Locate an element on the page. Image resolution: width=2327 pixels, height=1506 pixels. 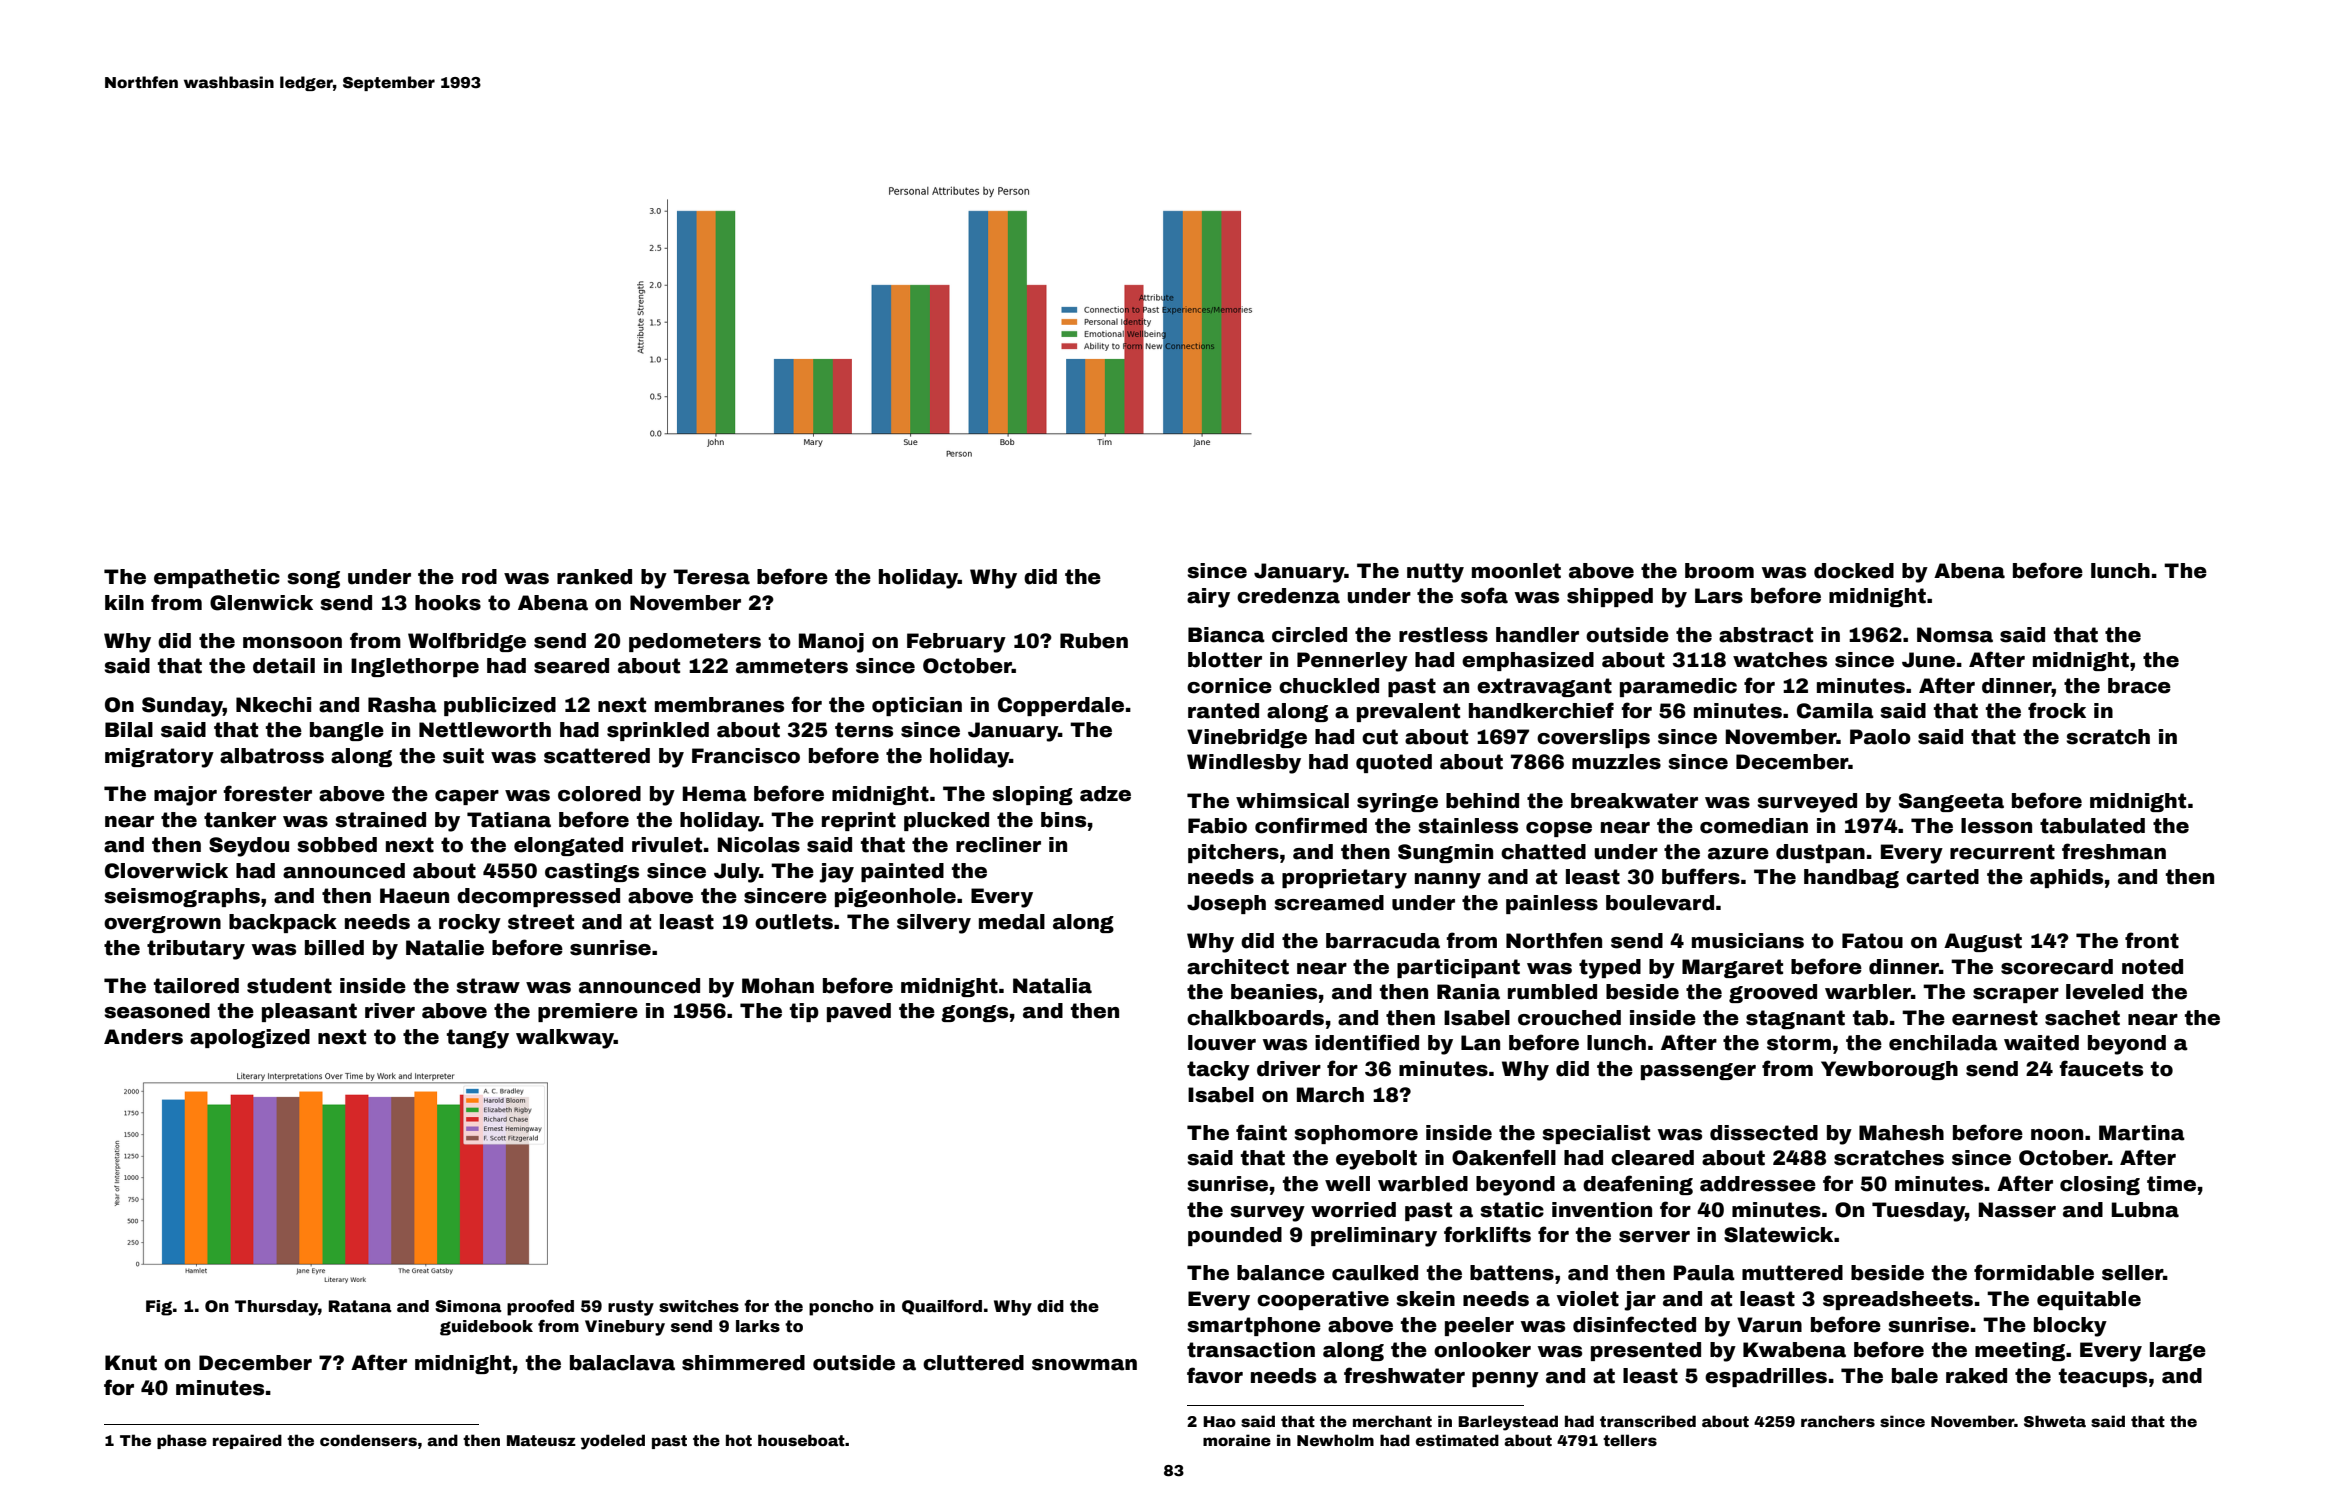
migratory is located at coordinates (159, 758).
